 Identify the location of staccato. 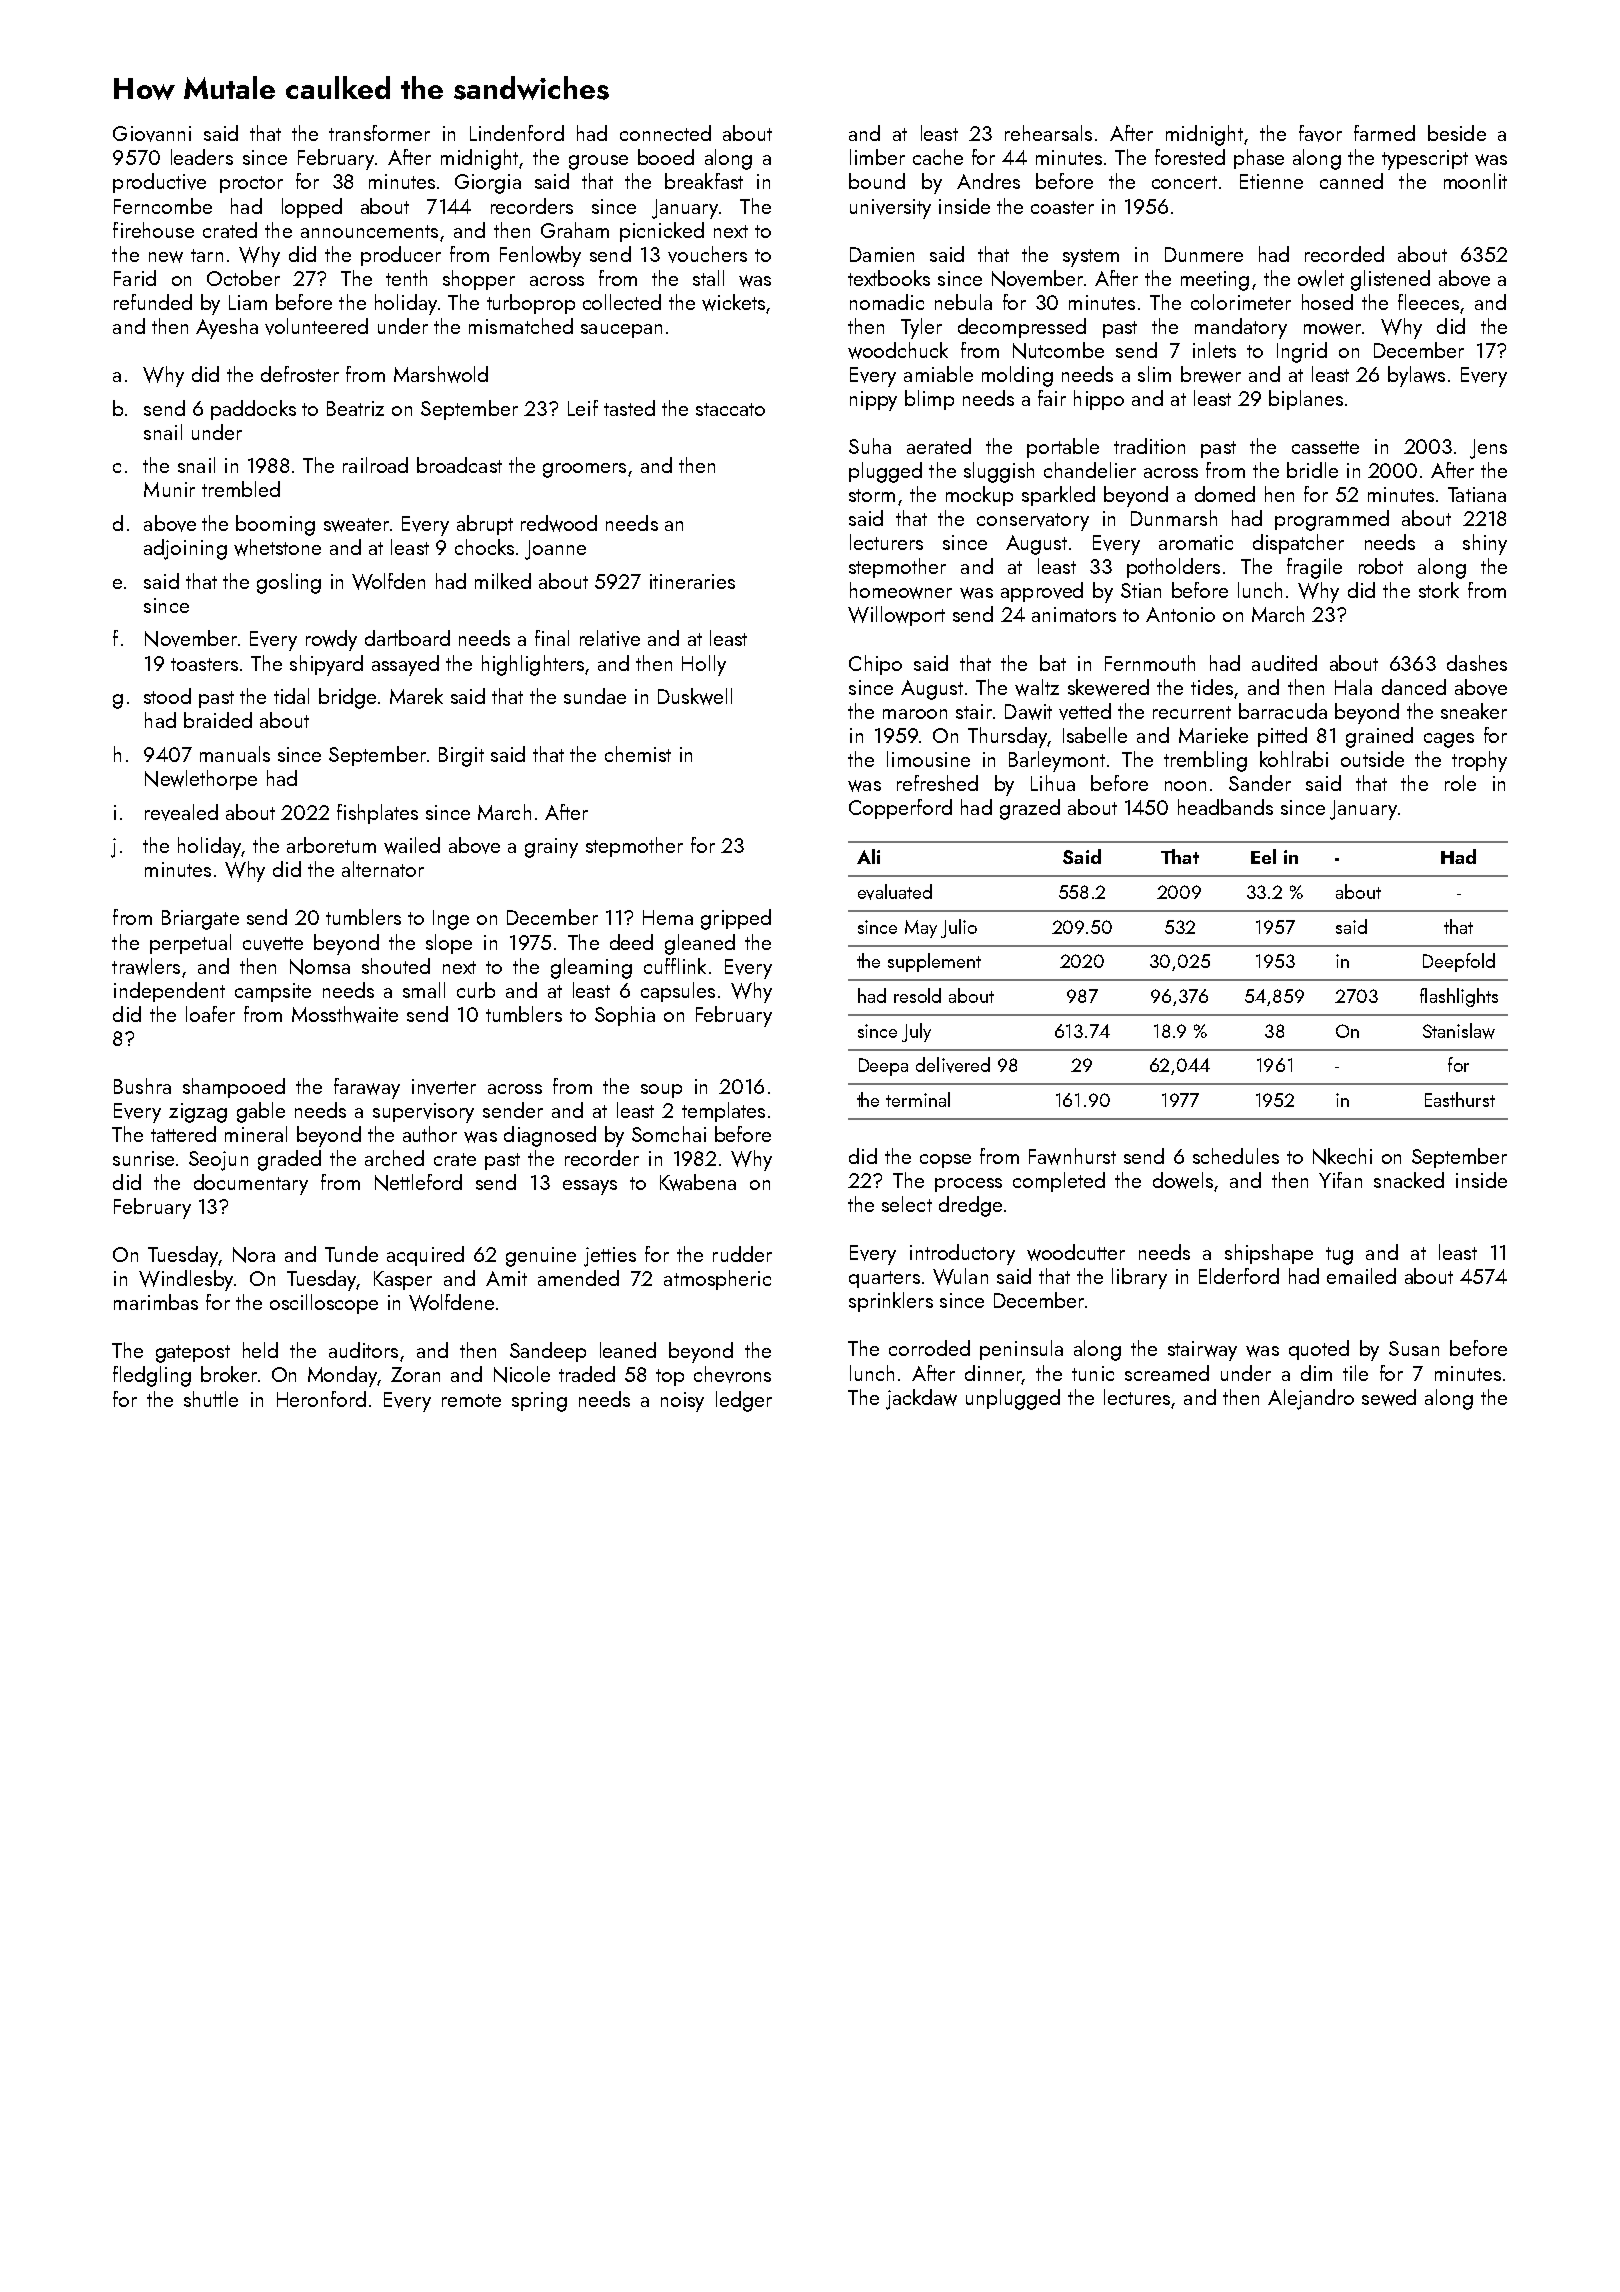
(730, 409).
